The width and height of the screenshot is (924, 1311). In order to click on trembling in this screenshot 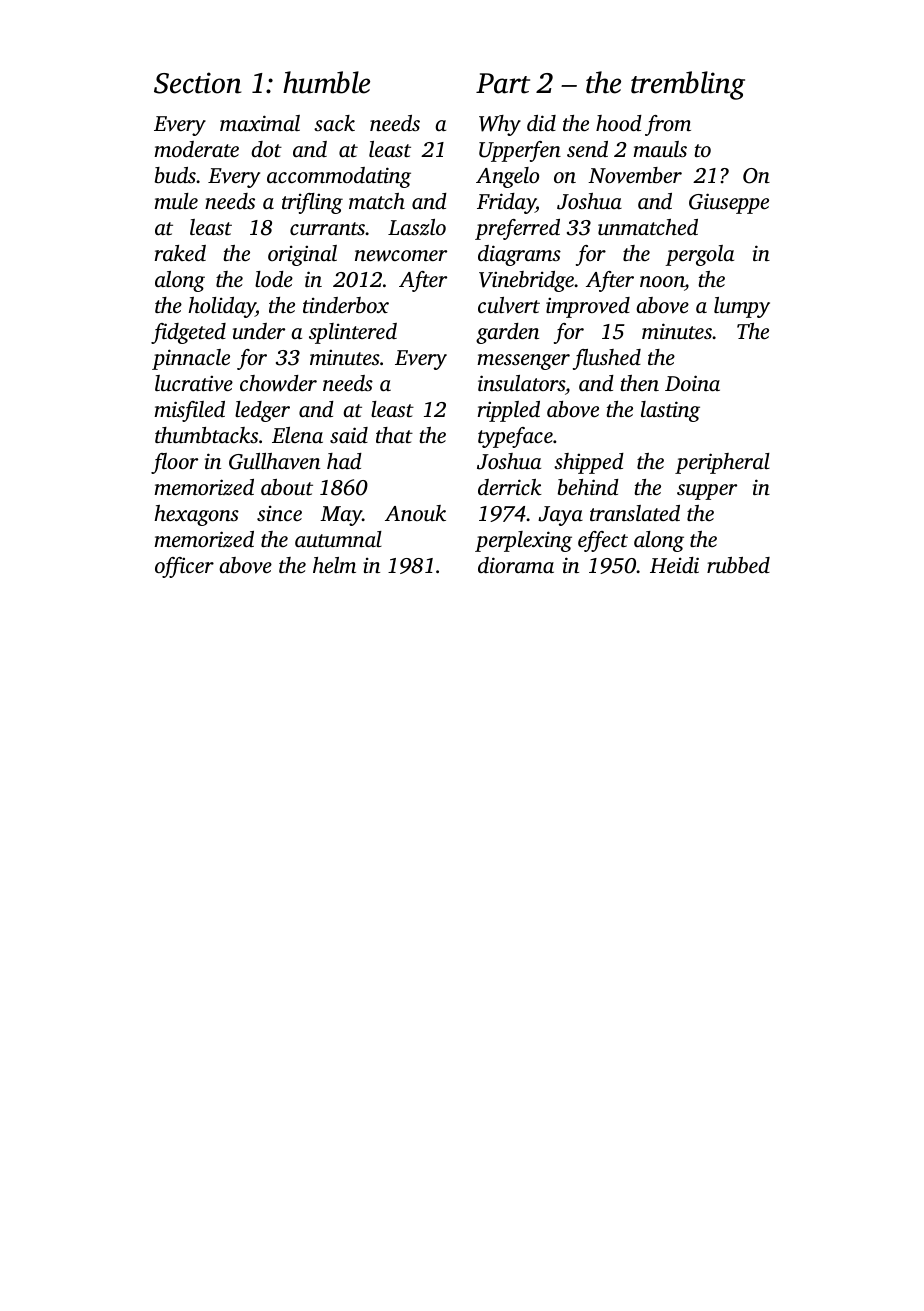, I will do `click(688, 85)`.
